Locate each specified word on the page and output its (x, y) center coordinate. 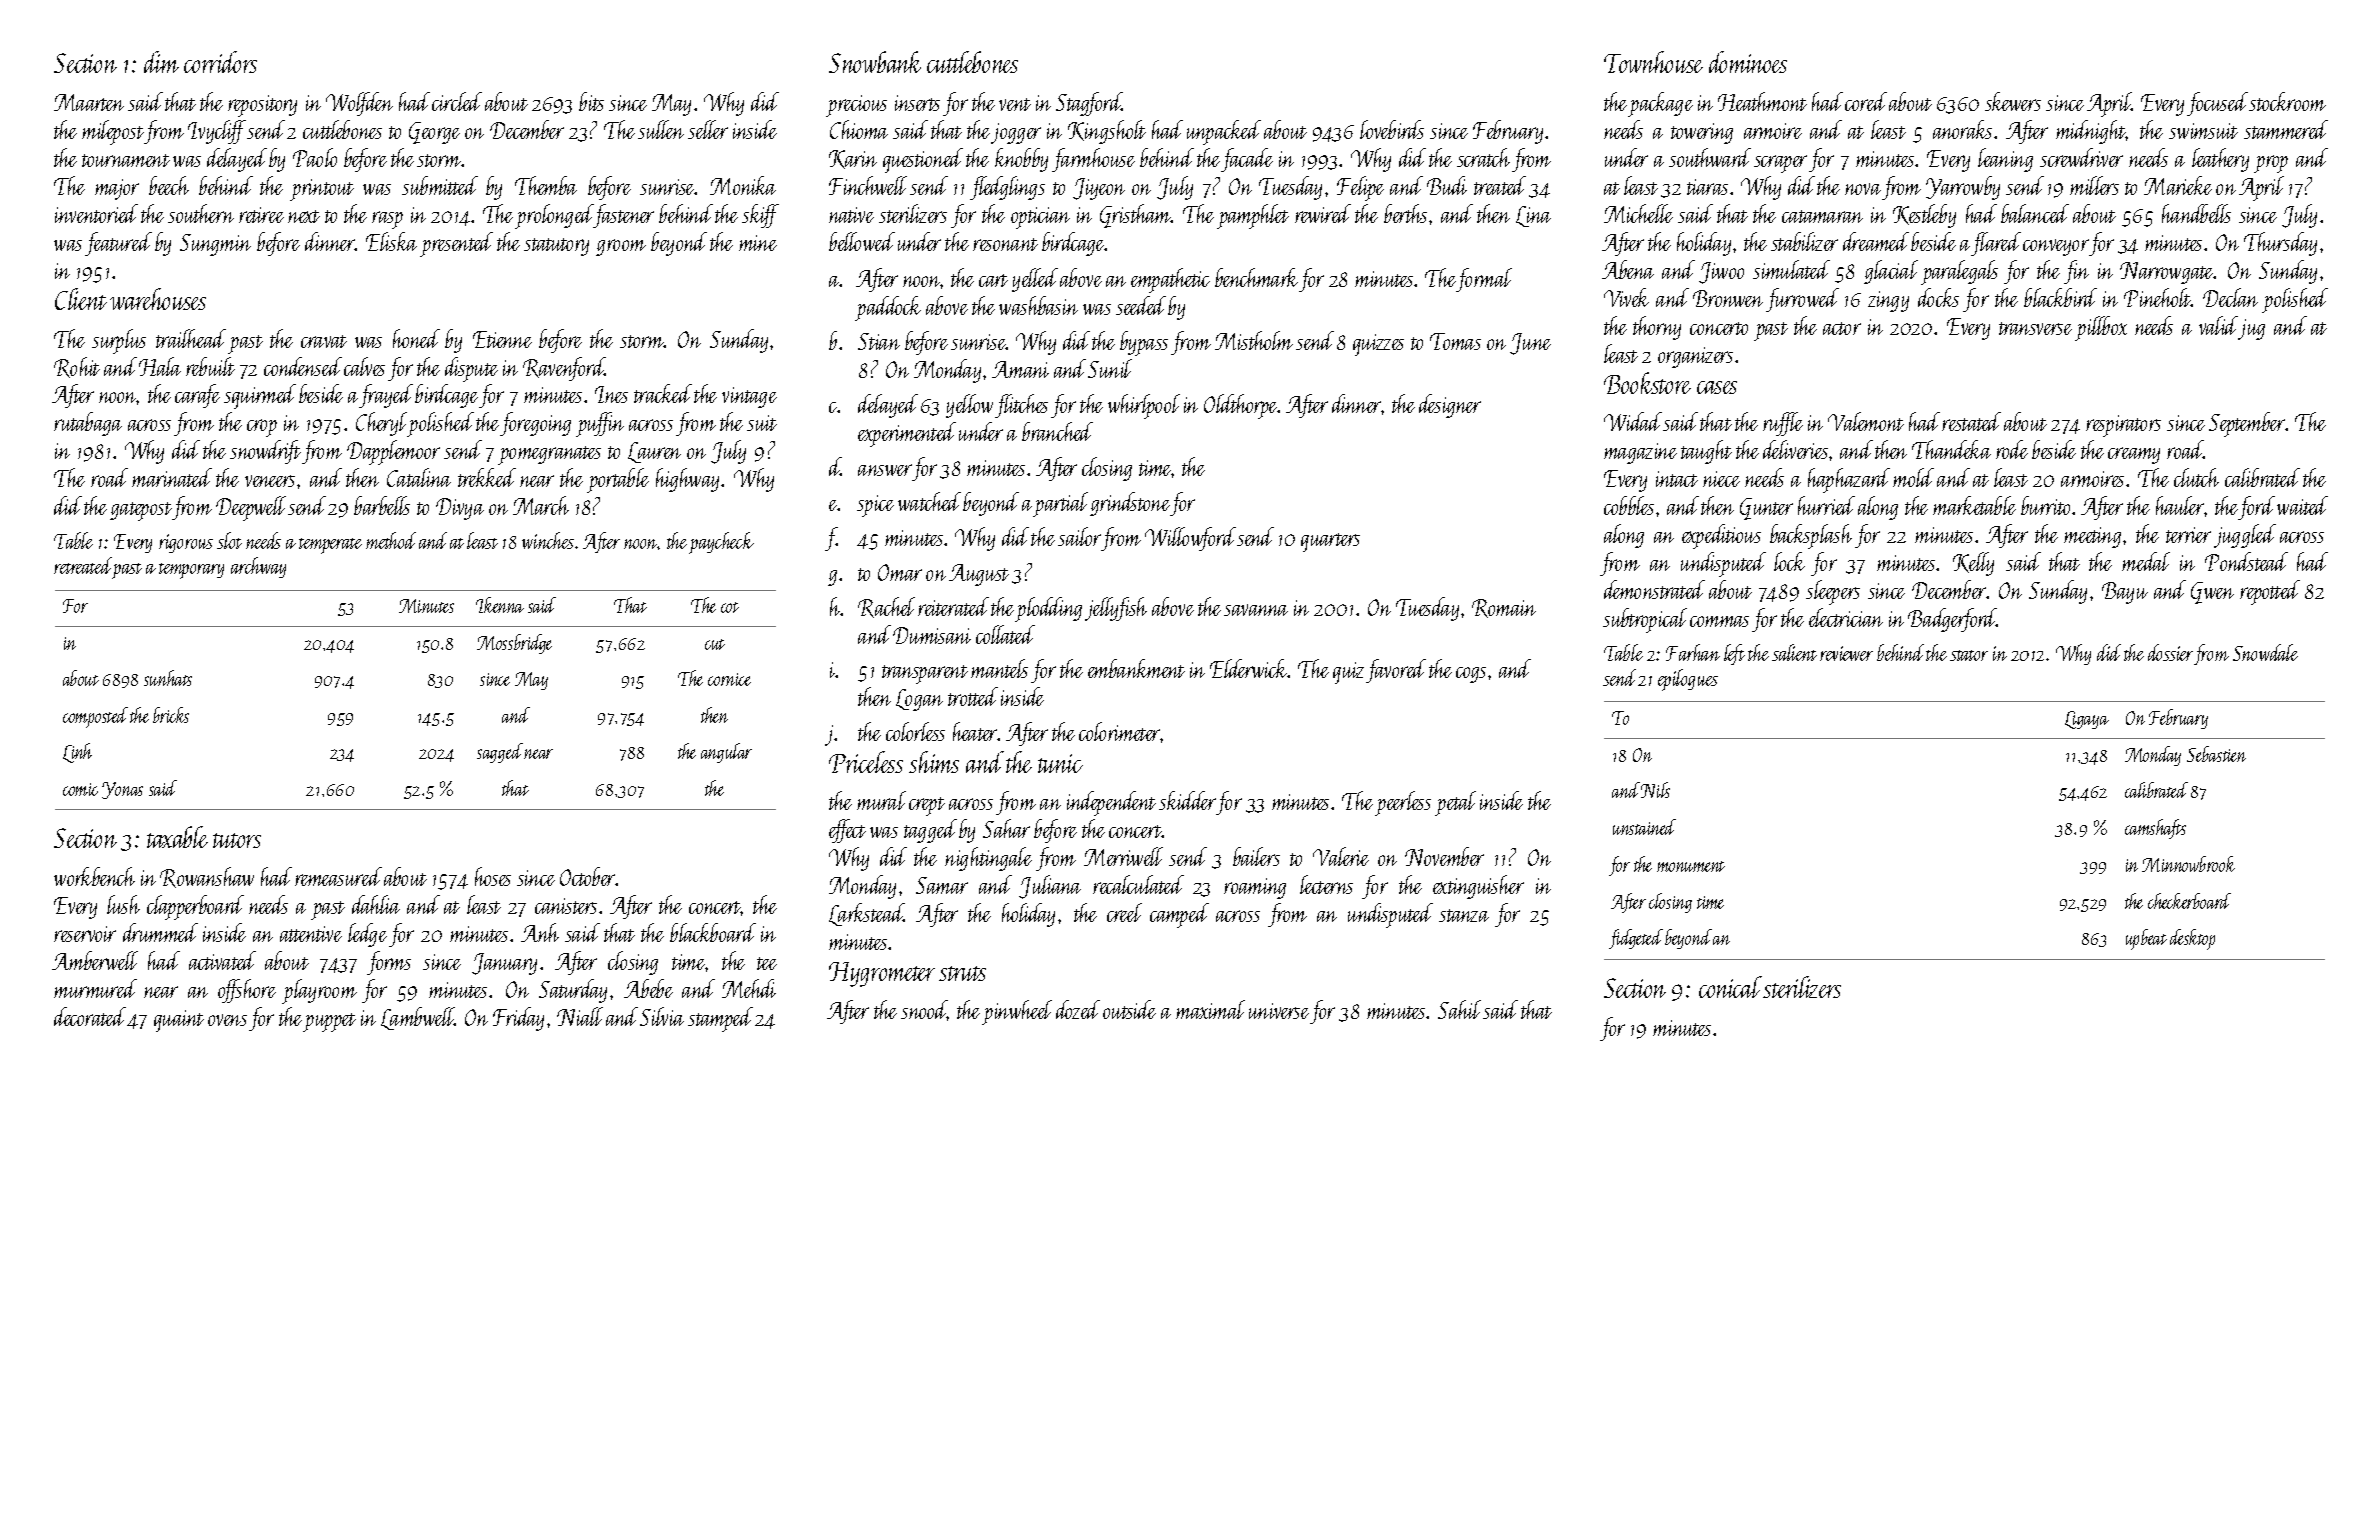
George (434, 133)
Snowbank (875, 62)
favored (1396, 671)
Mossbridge (514, 644)
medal (2146, 561)
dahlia (376, 904)
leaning (2005, 160)
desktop (2192, 939)
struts (962, 973)
